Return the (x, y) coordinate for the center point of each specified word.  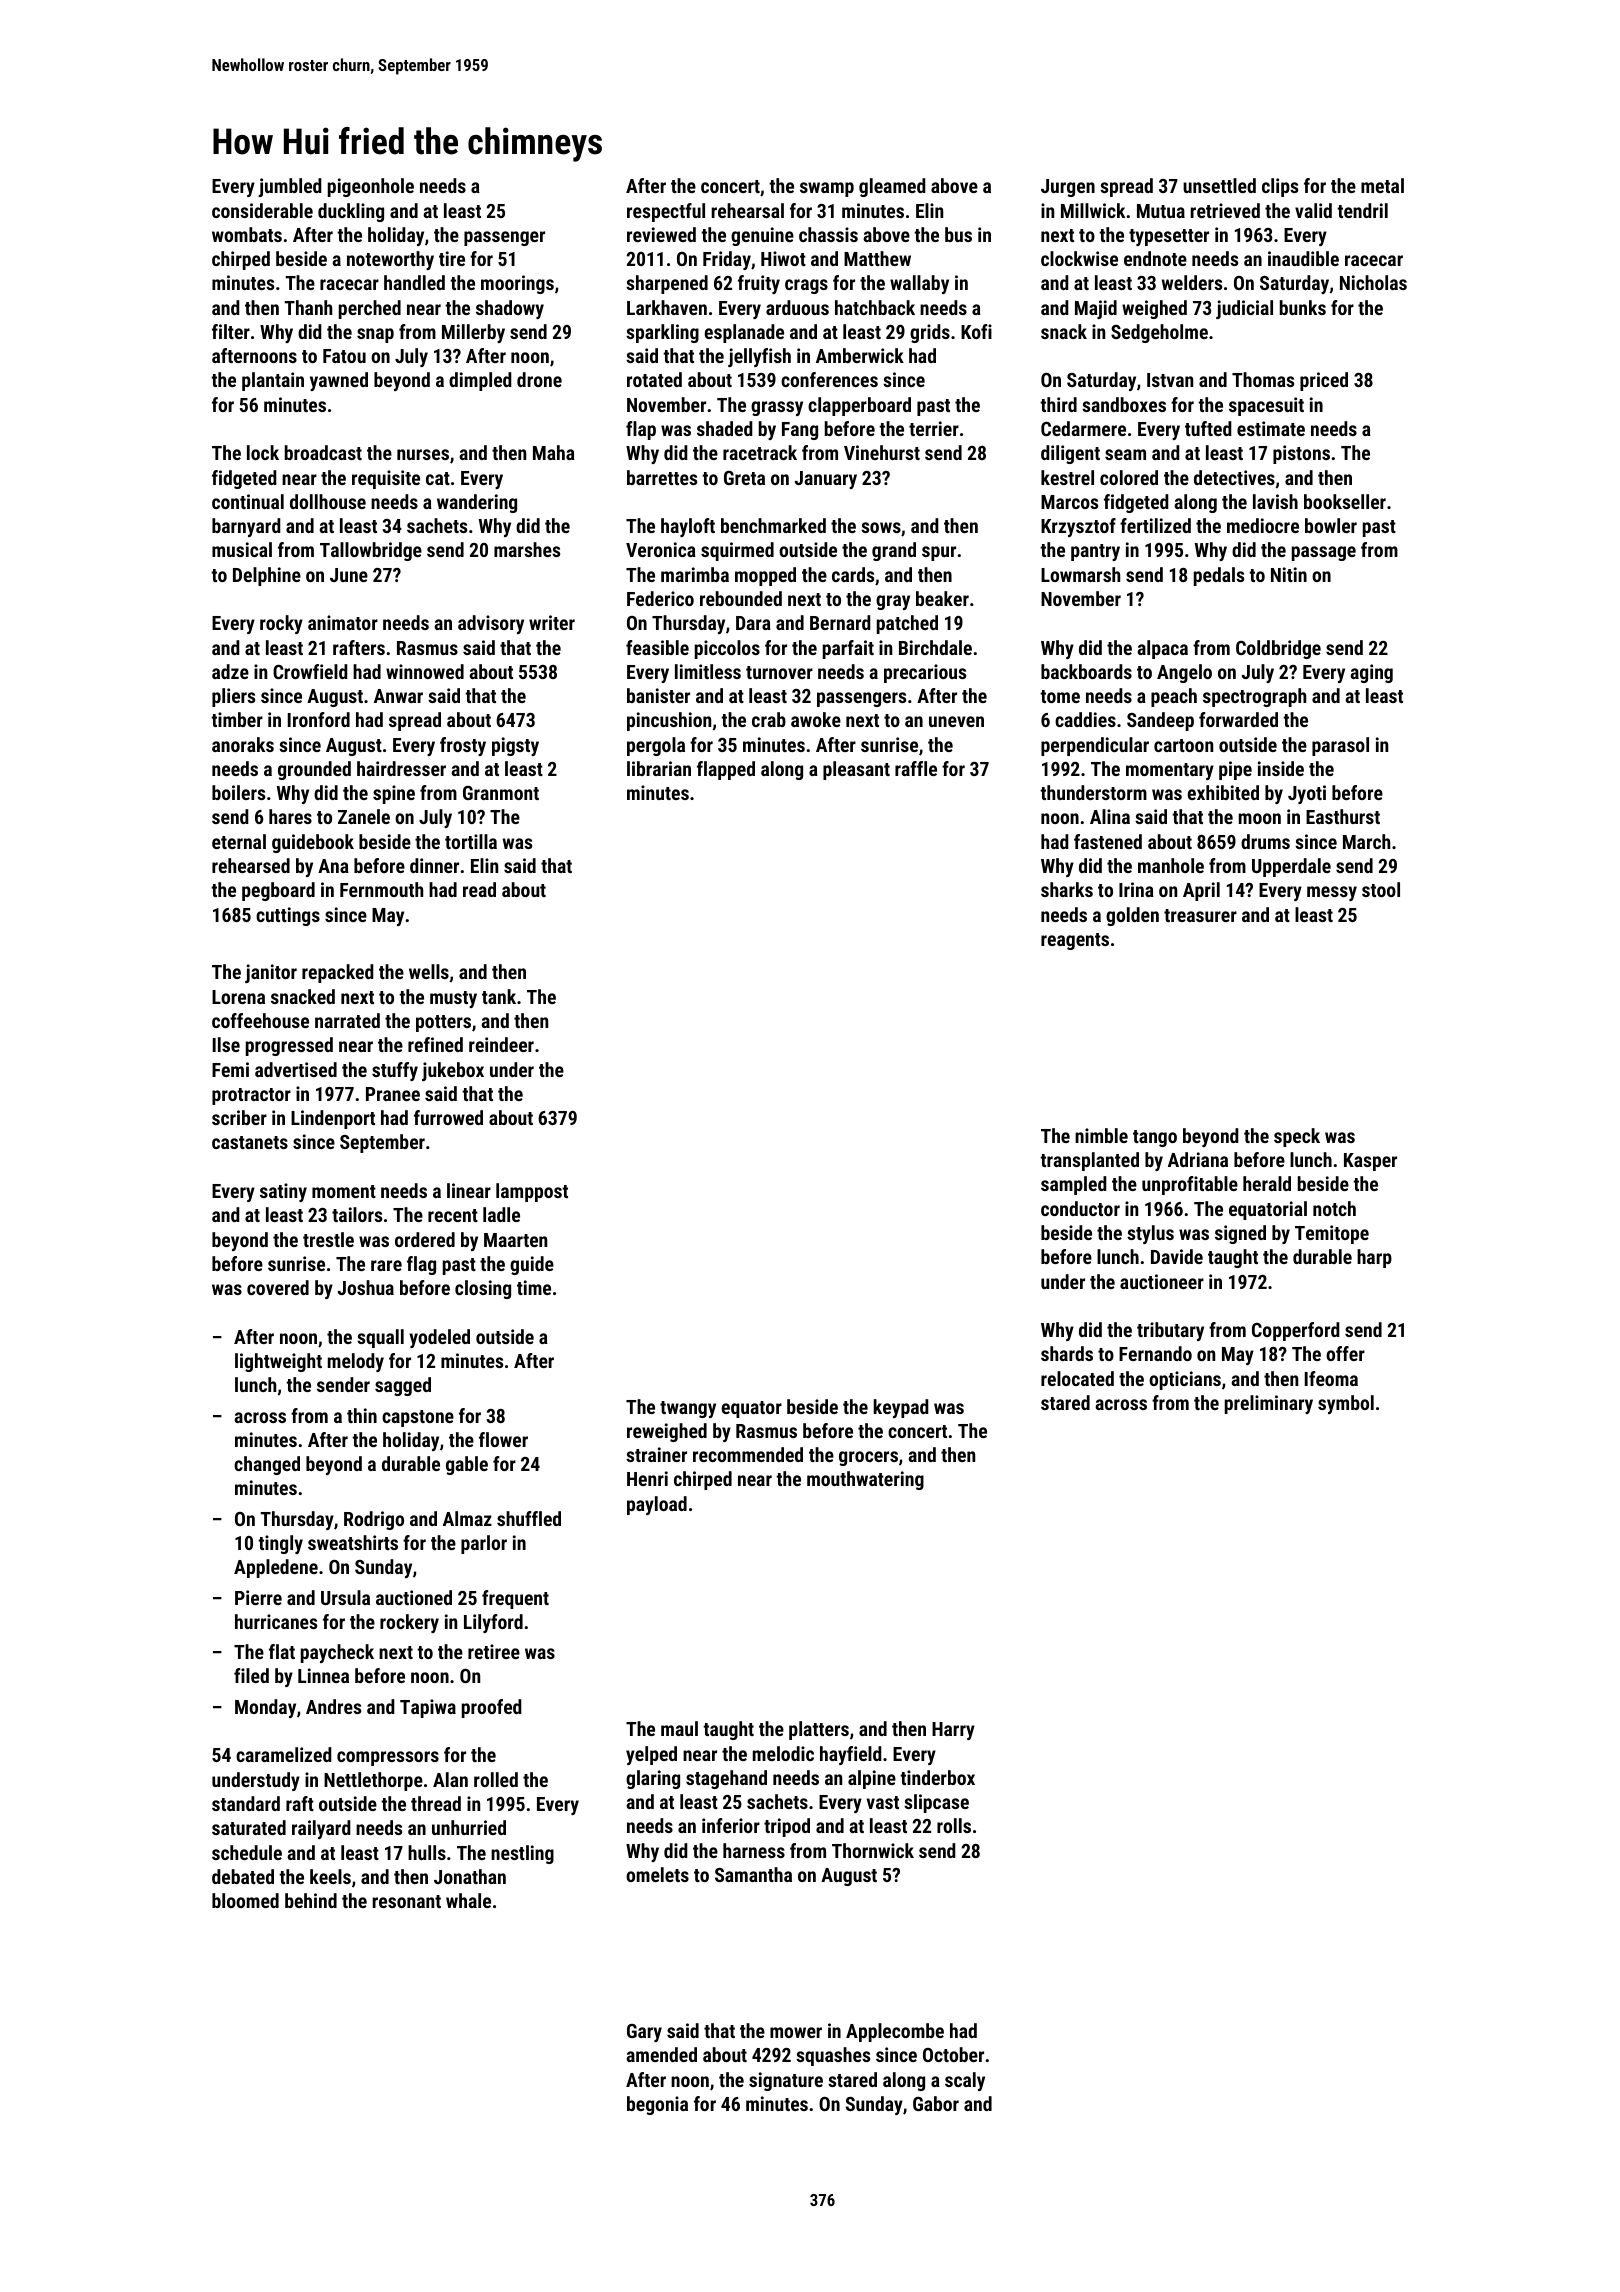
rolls (954, 1825)
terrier (934, 428)
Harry (953, 1731)
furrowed (448, 1117)
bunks (1303, 307)
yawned (339, 381)
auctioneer (1162, 1281)
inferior (731, 1825)
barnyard (246, 527)
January (825, 480)
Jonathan (470, 1876)
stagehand (726, 1779)
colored (1129, 477)
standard (246, 1803)
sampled (1074, 1185)
